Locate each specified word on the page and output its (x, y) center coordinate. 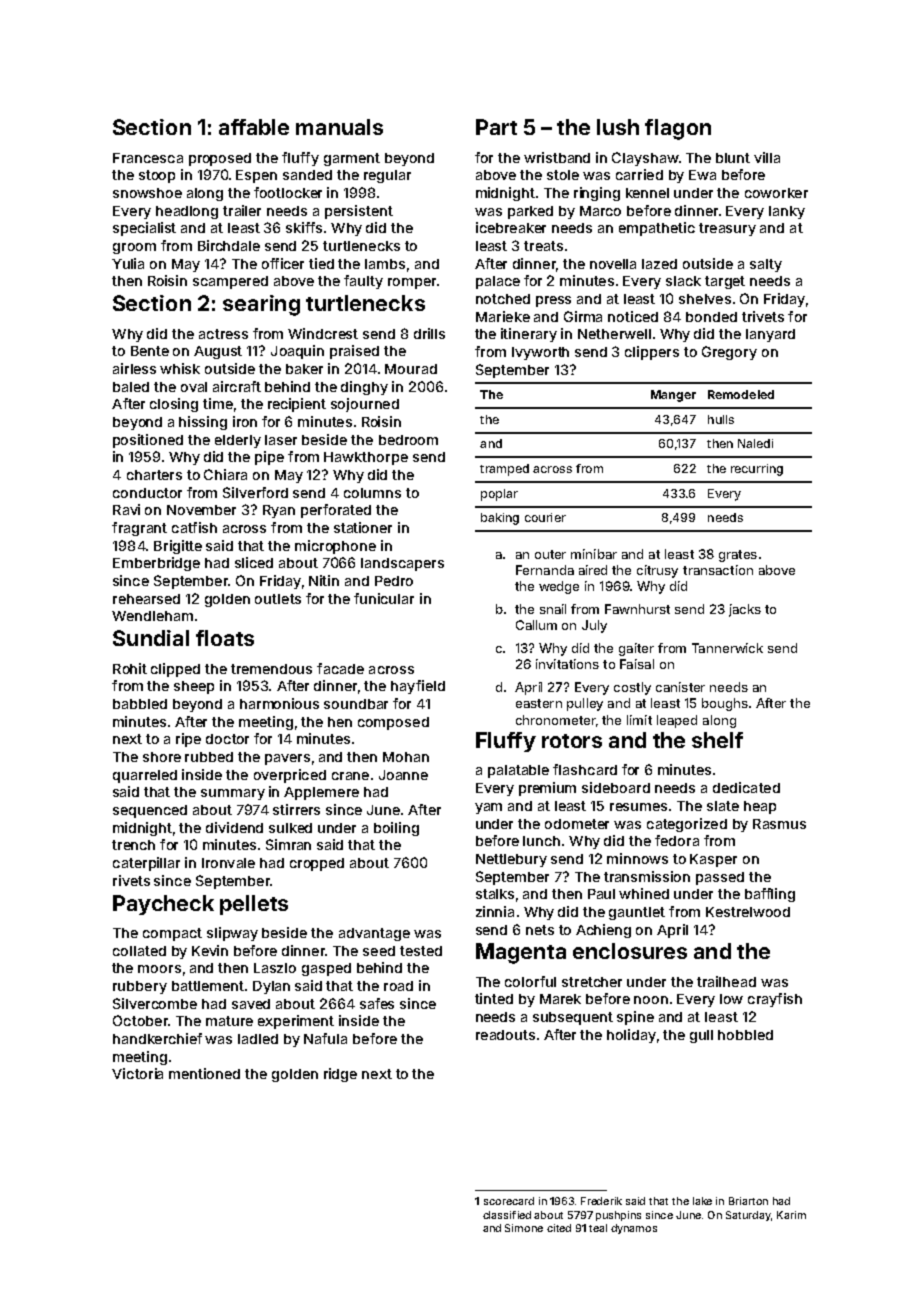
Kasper (713, 860)
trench (133, 845)
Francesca (148, 158)
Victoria (137, 1073)
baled (131, 387)
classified (507, 1215)
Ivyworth (540, 353)
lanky (787, 212)
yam (488, 808)
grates (738, 556)
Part (496, 127)
